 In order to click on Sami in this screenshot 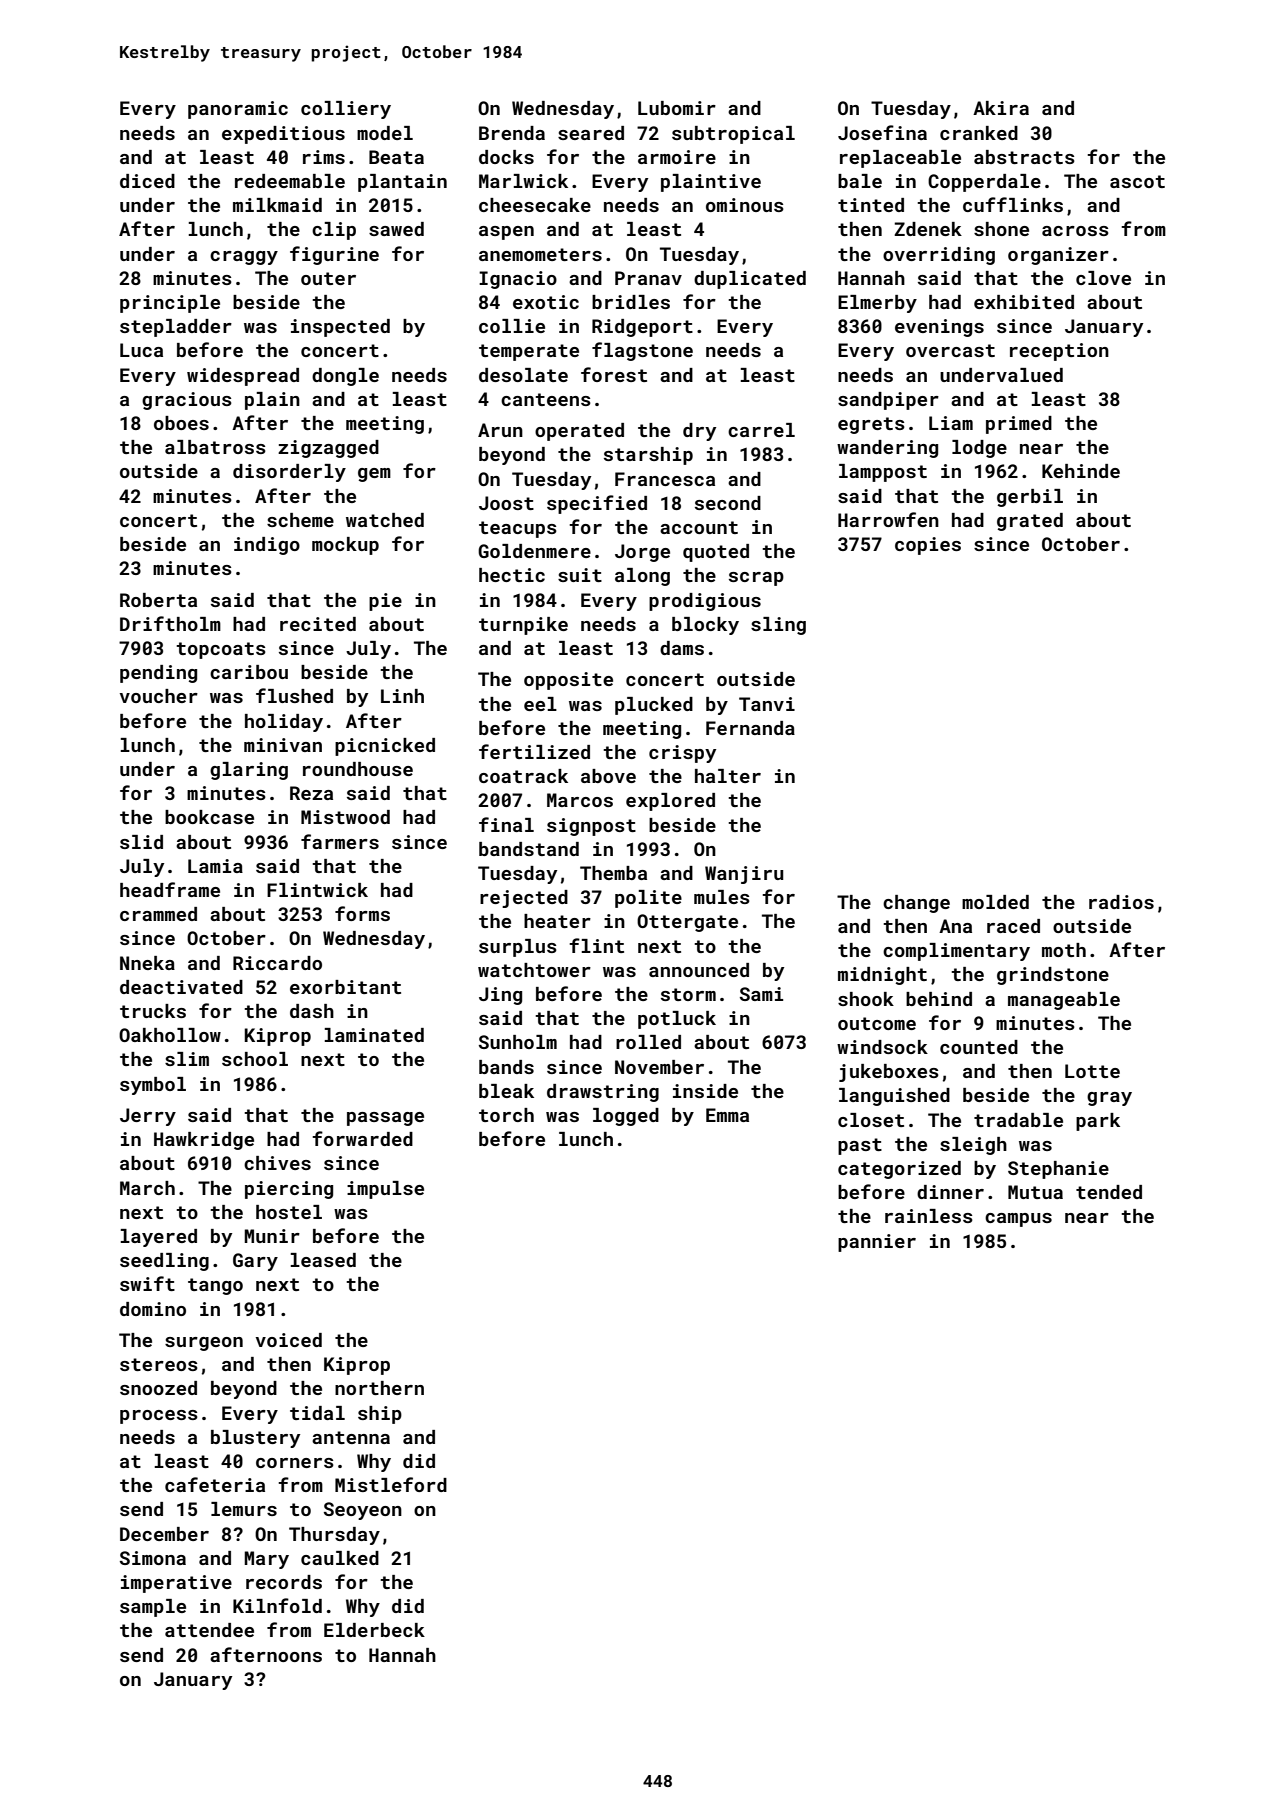, I will do `click(761, 994)`.
